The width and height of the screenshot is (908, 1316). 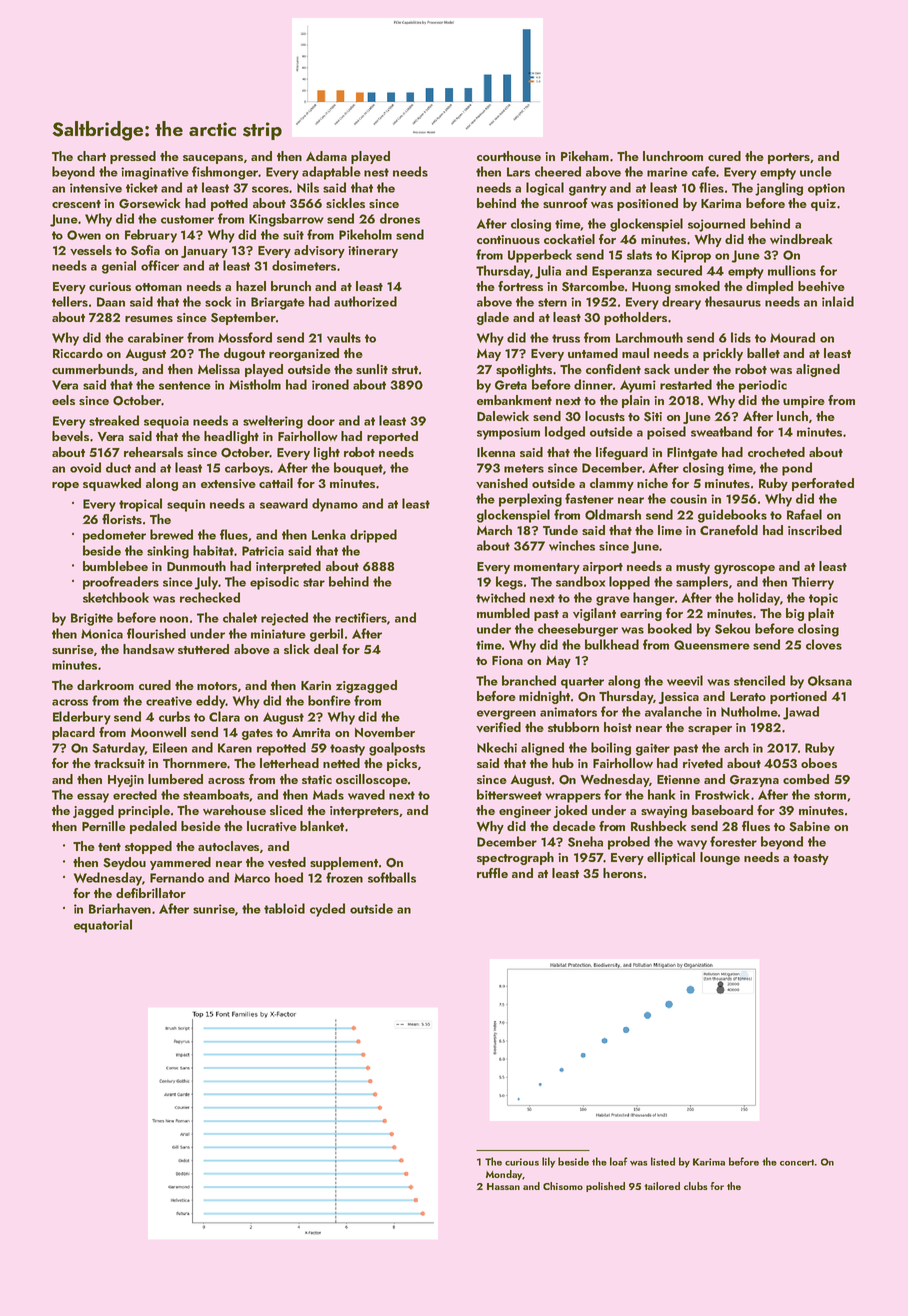 What do you see at coordinates (361, 617) in the screenshot?
I see `rectifiers` at bounding box center [361, 617].
